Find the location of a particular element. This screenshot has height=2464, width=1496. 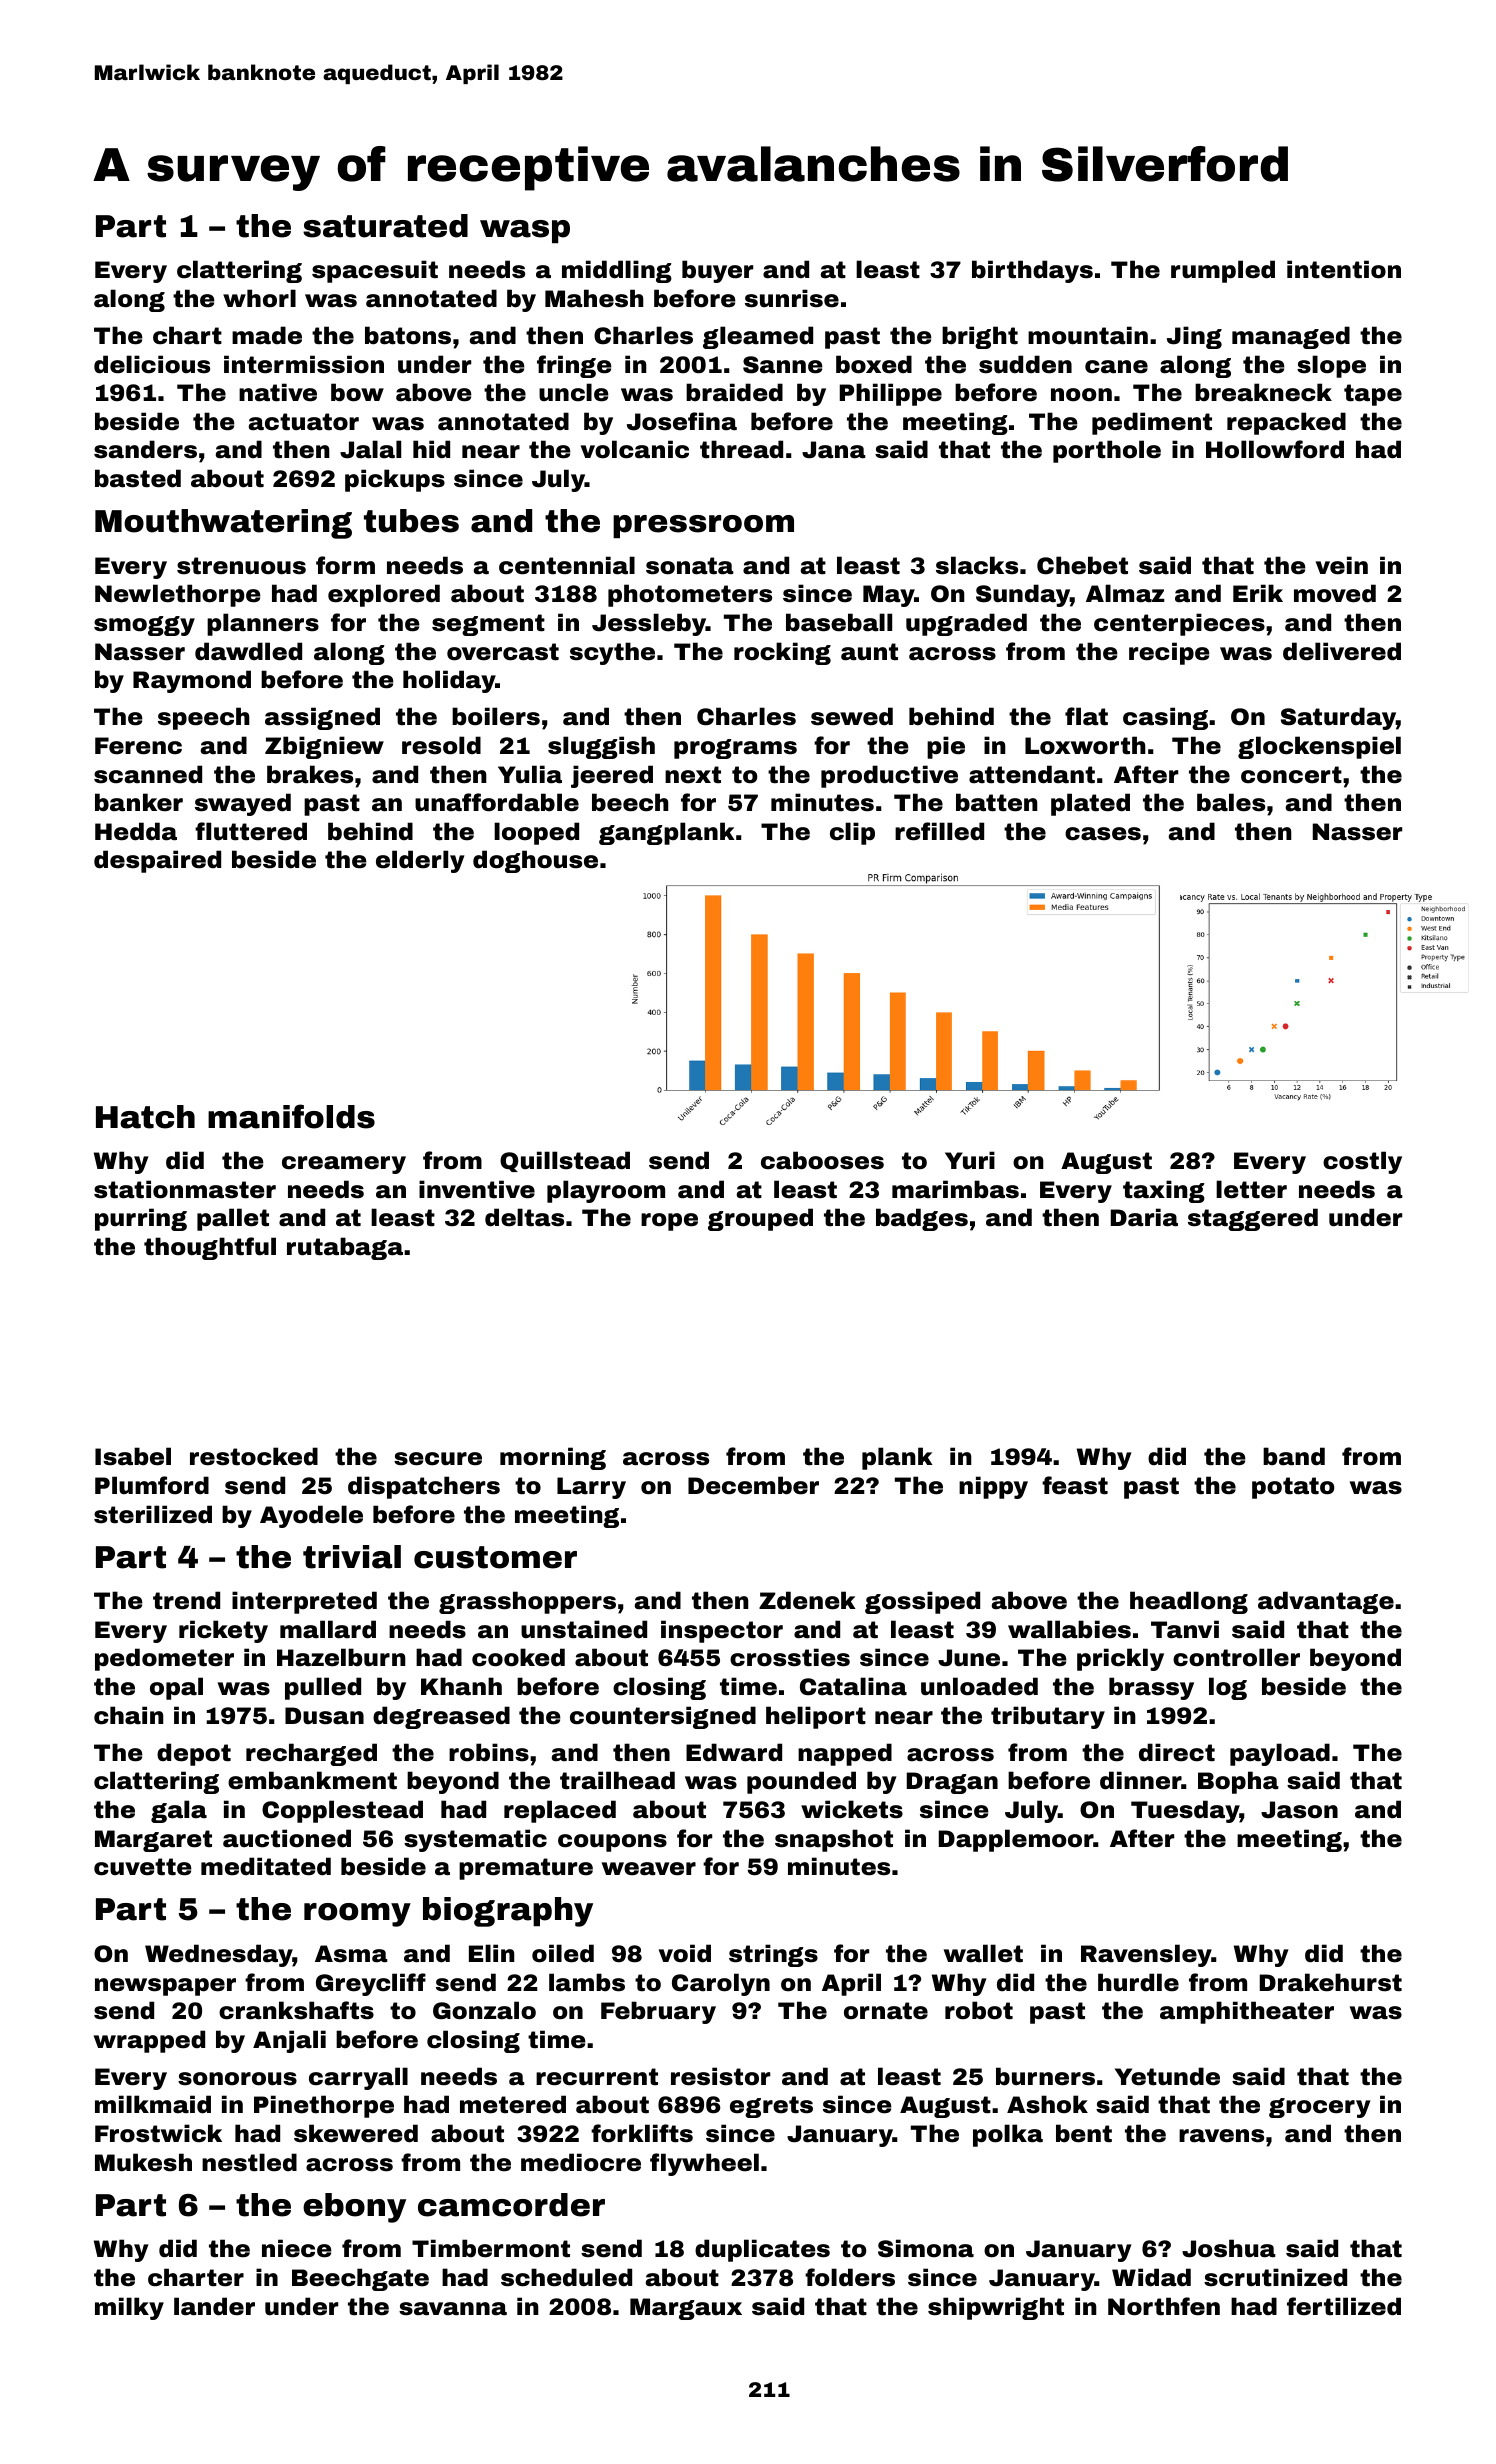

bent is located at coordinates (1084, 2133).
